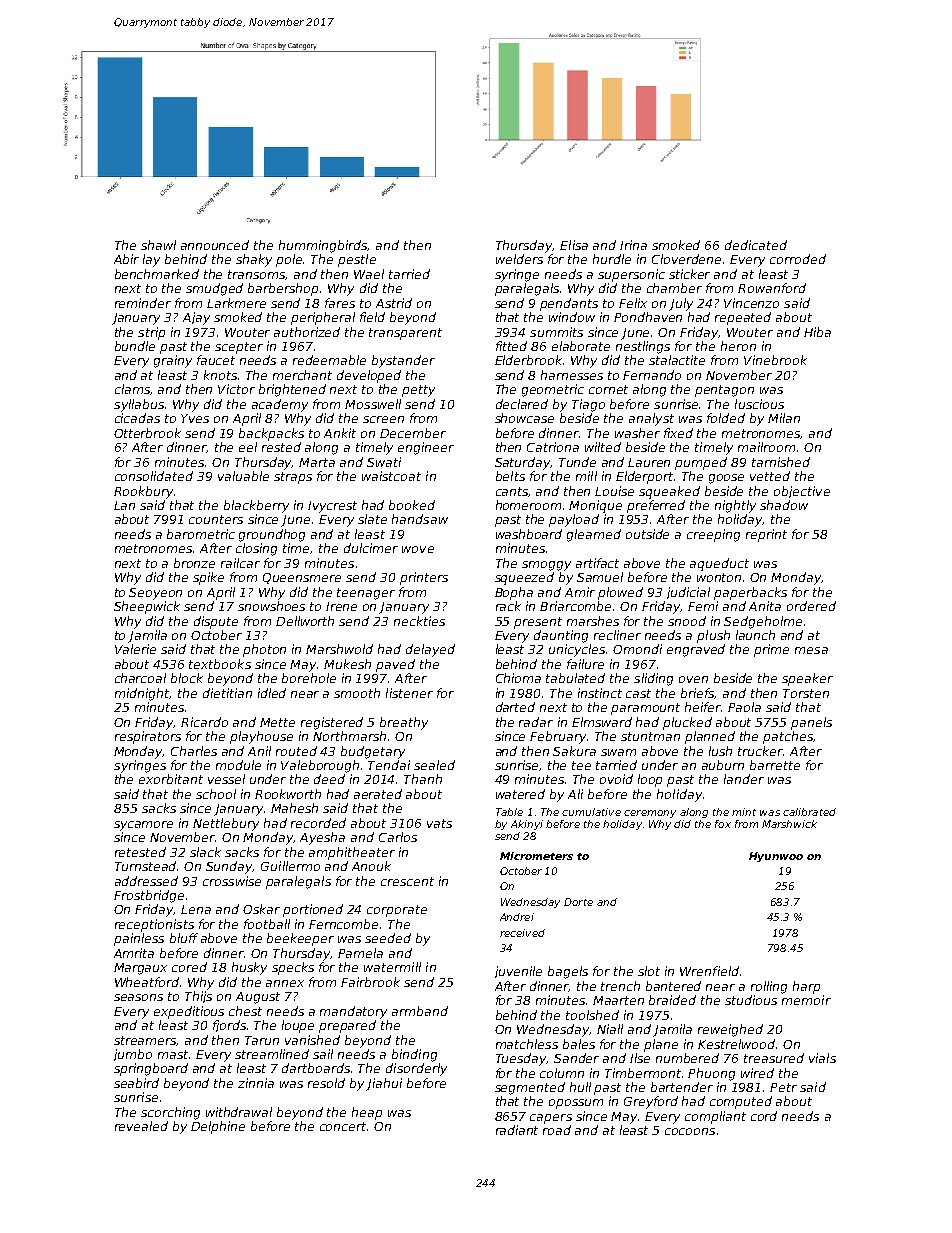 The width and height of the screenshot is (952, 1233). I want to click on bystander, so click(403, 361).
